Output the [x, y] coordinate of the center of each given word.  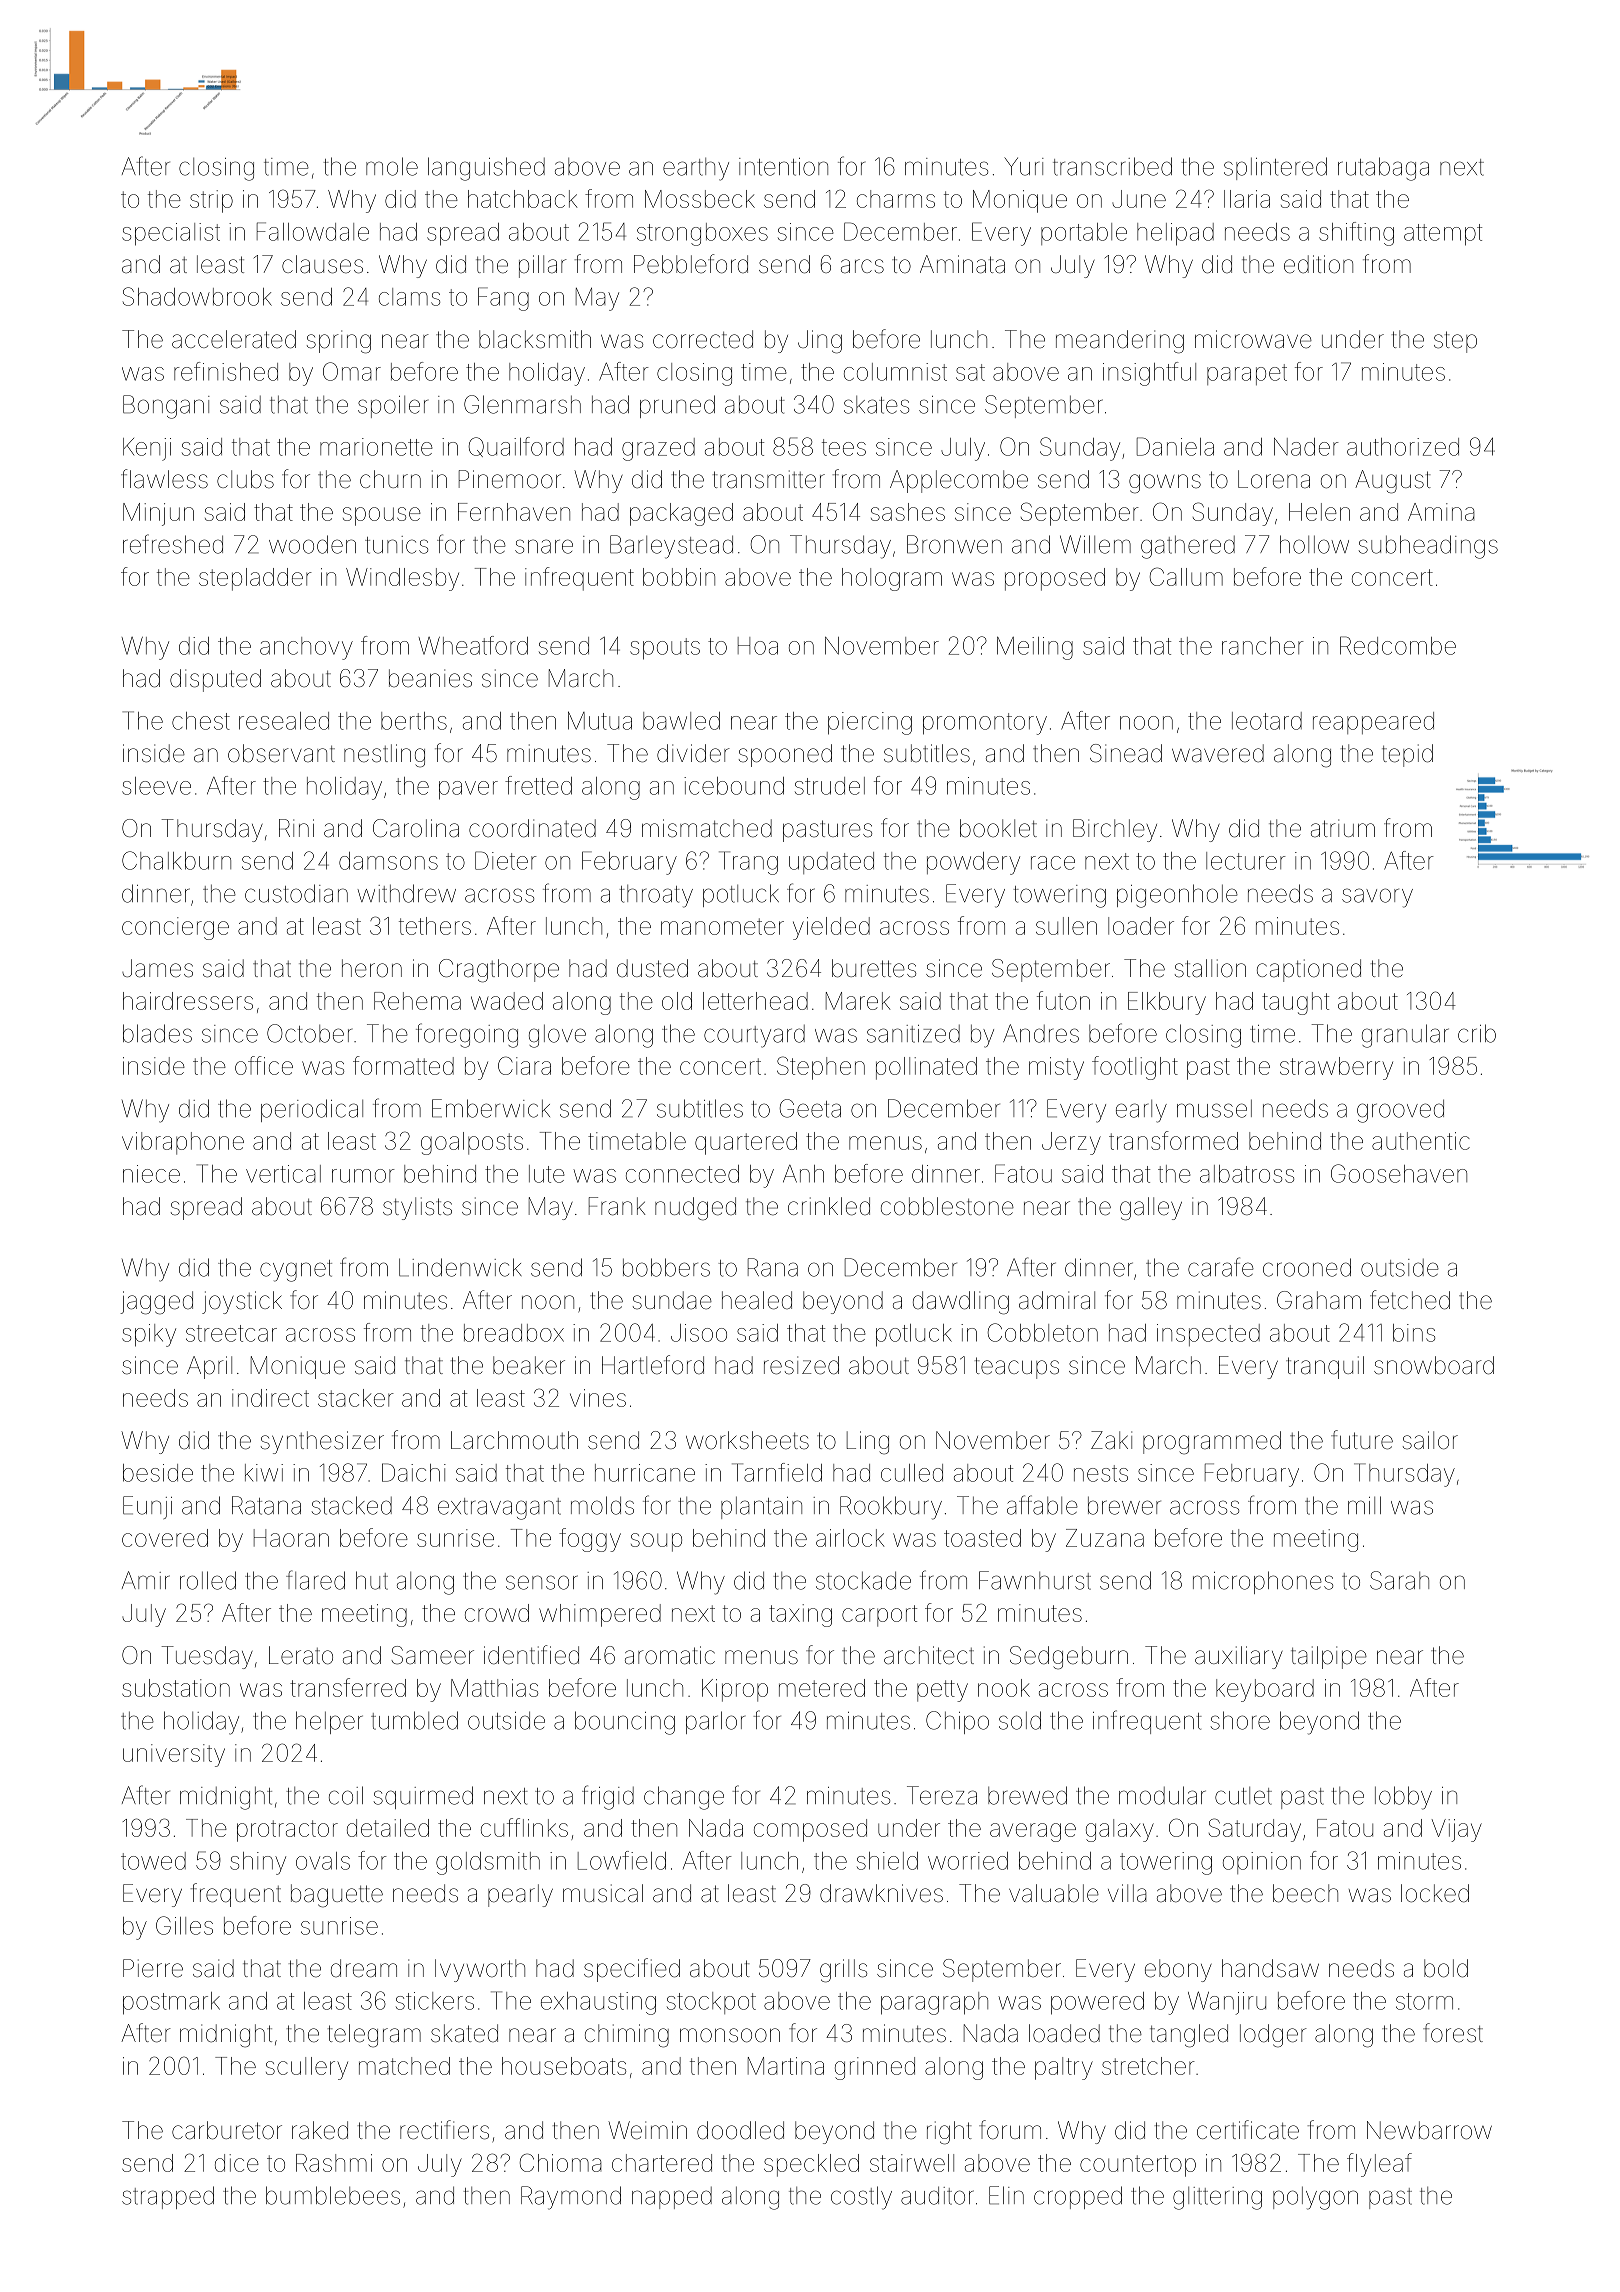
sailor [1430, 1440]
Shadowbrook [197, 296]
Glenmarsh [522, 404]
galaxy [1120, 1830]
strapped [168, 2197]
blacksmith [535, 339]
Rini [296, 828]
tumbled [414, 1720]
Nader [1306, 447]
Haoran [291, 1538]
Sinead [1126, 753]
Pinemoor [510, 479]
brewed [1027, 1795]
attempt [1443, 235]
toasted [982, 1538]
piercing [870, 723]
